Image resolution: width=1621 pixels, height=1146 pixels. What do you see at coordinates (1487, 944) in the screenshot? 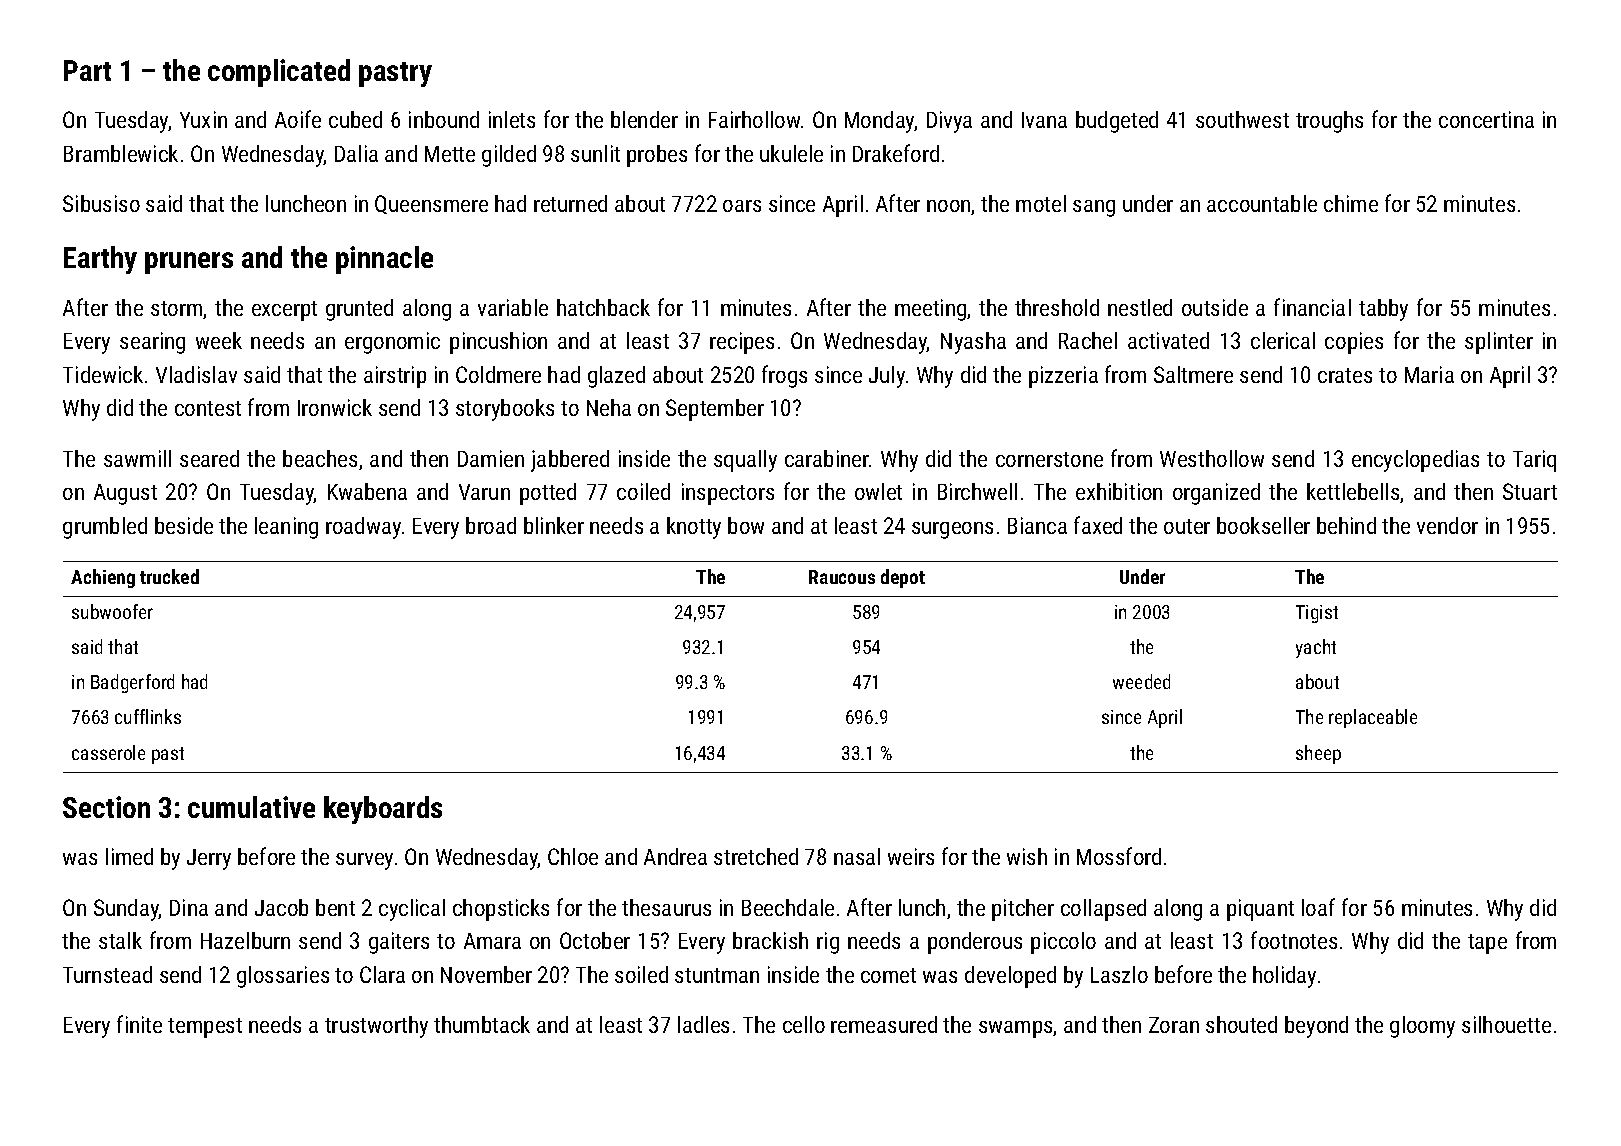
I see `tape` at bounding box center [1487, 944].
